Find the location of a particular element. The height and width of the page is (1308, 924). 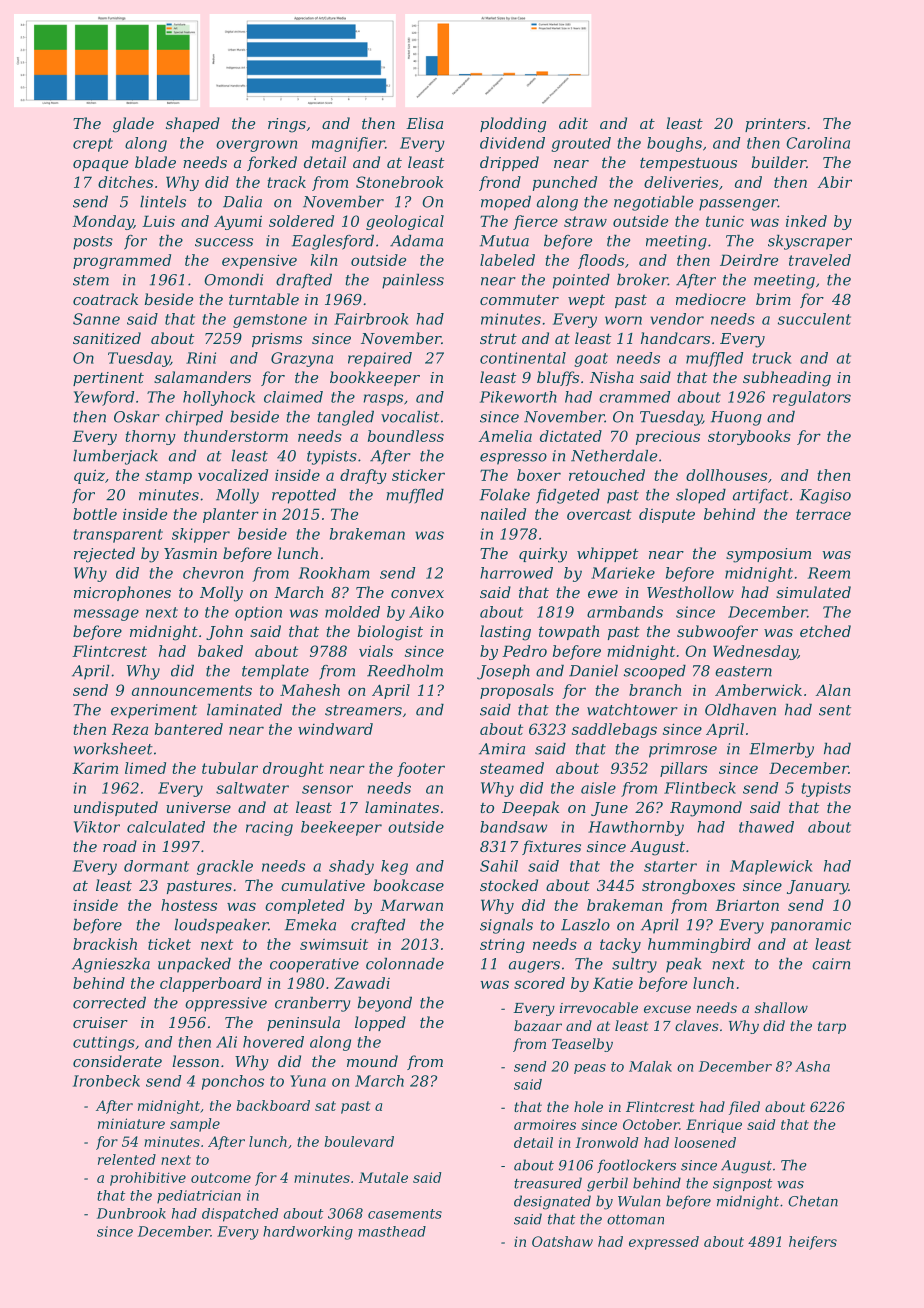

masthead is located at coordinates (392, 1231).
